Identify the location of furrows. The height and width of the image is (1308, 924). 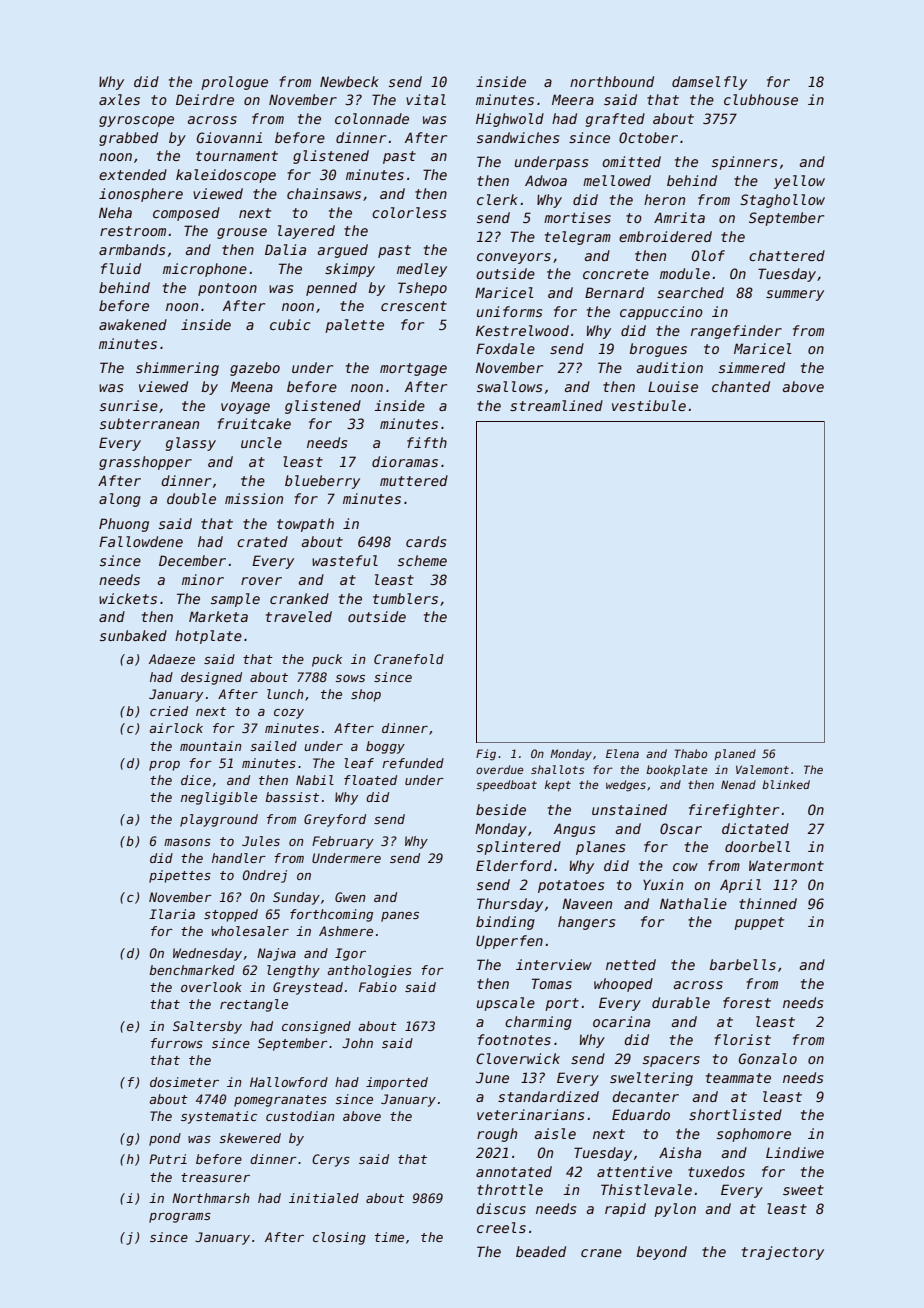
(177, 1043).
